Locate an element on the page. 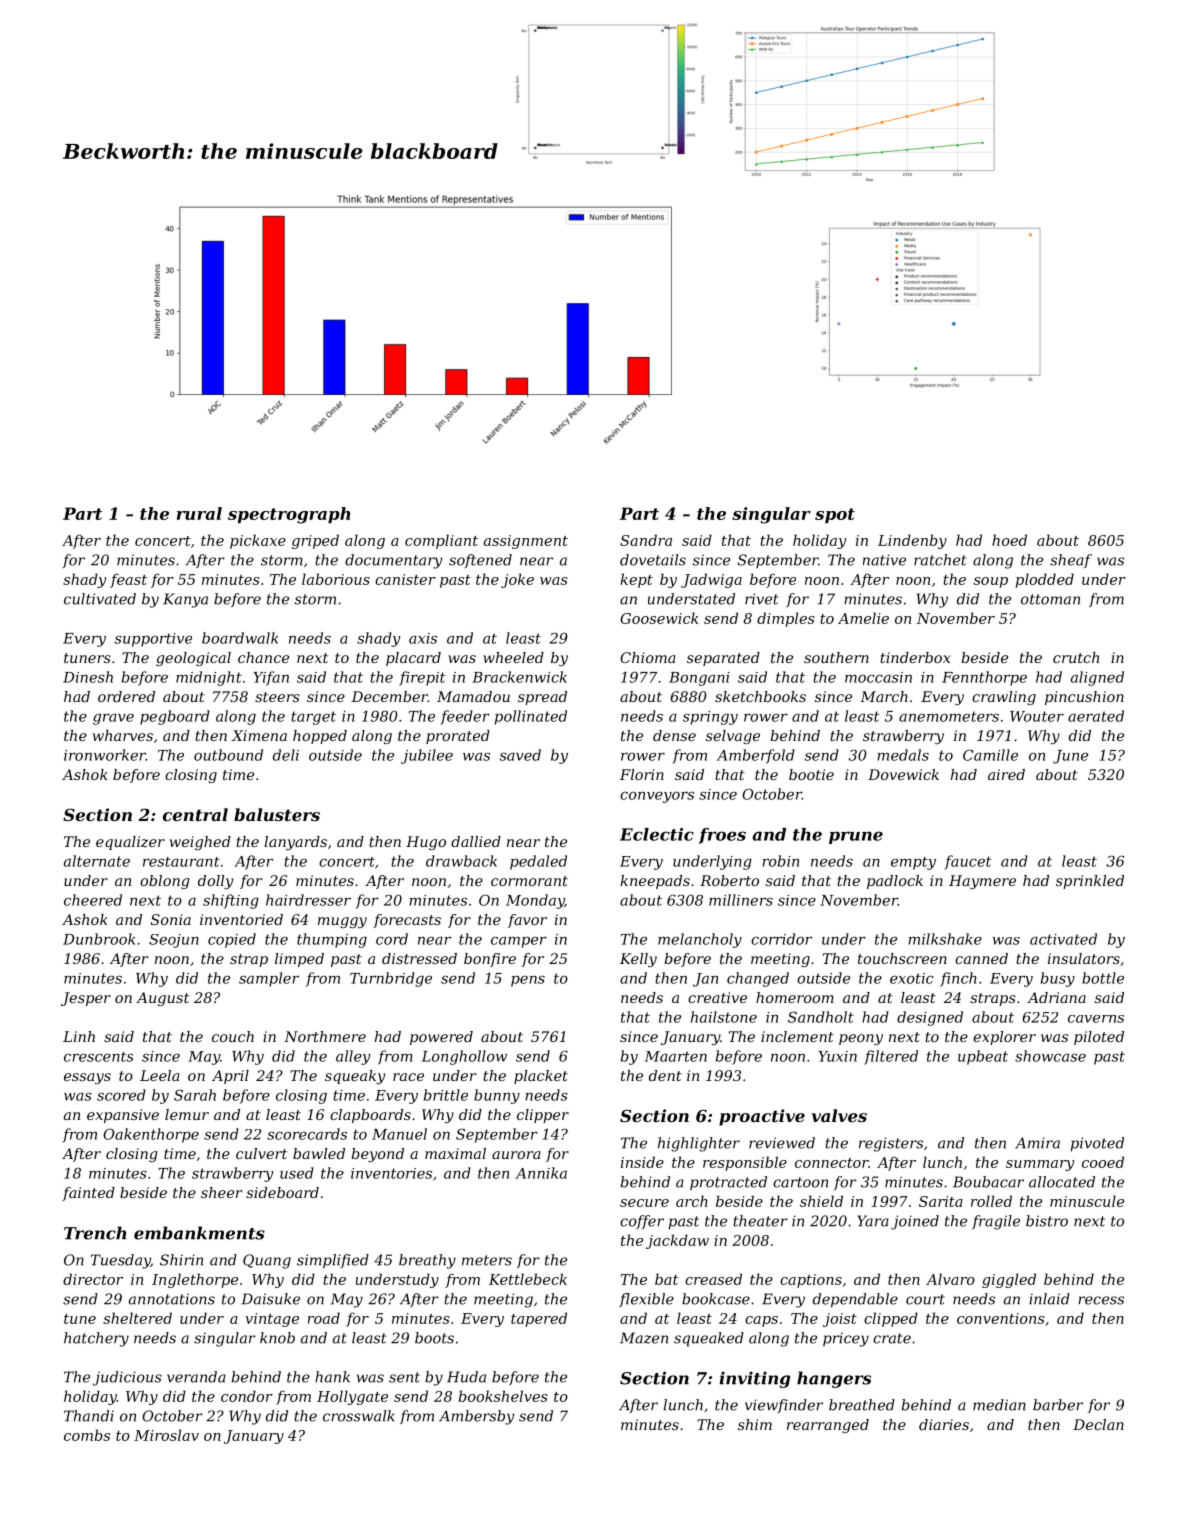 The height and width of the image is (1537, 1188). judicious is located at coordinates (127, 1378).
